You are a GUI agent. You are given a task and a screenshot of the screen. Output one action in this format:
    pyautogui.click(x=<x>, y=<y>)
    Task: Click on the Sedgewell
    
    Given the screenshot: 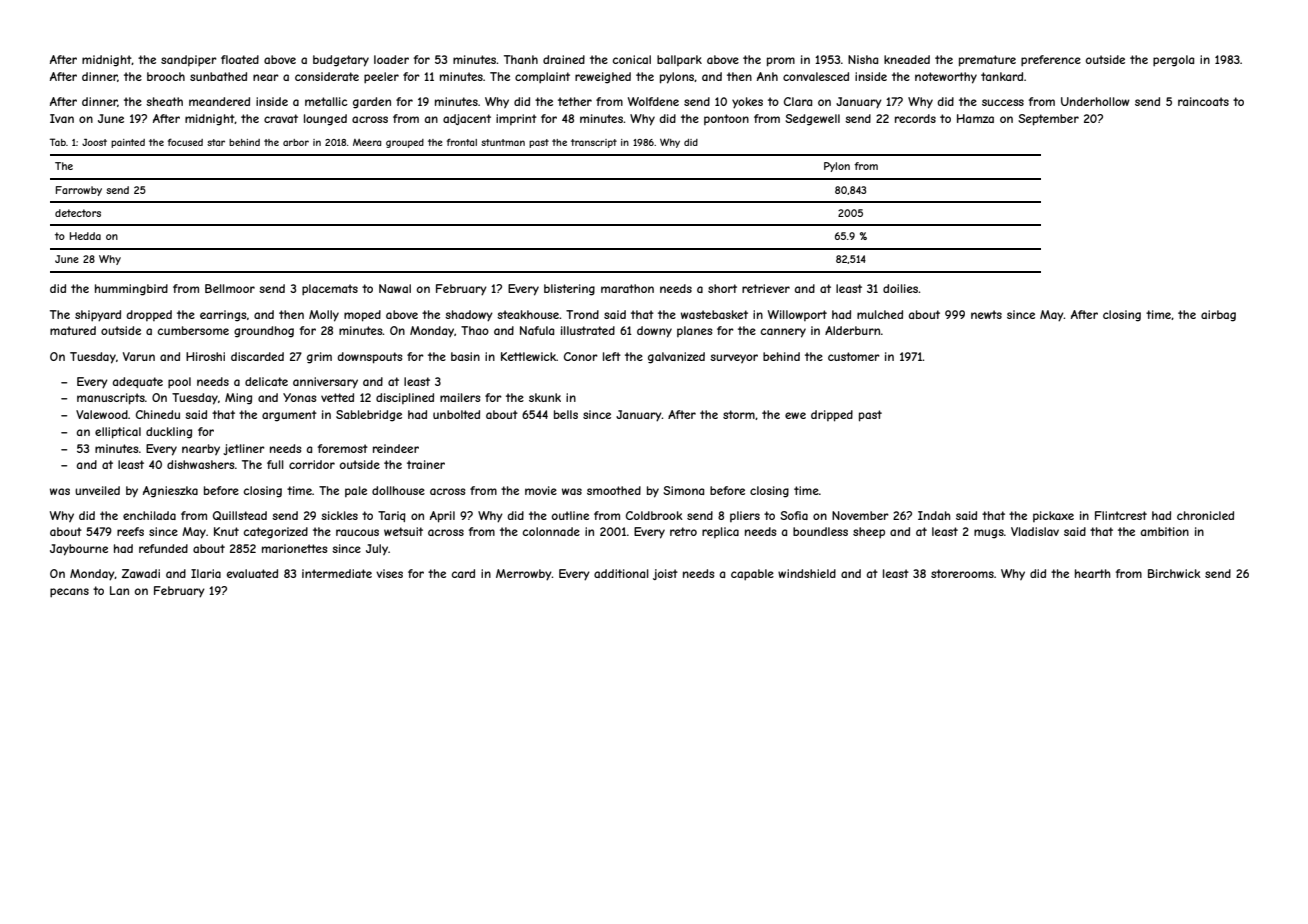 What is the action you would take?
    pyautogui.click(x=812, y=120)
